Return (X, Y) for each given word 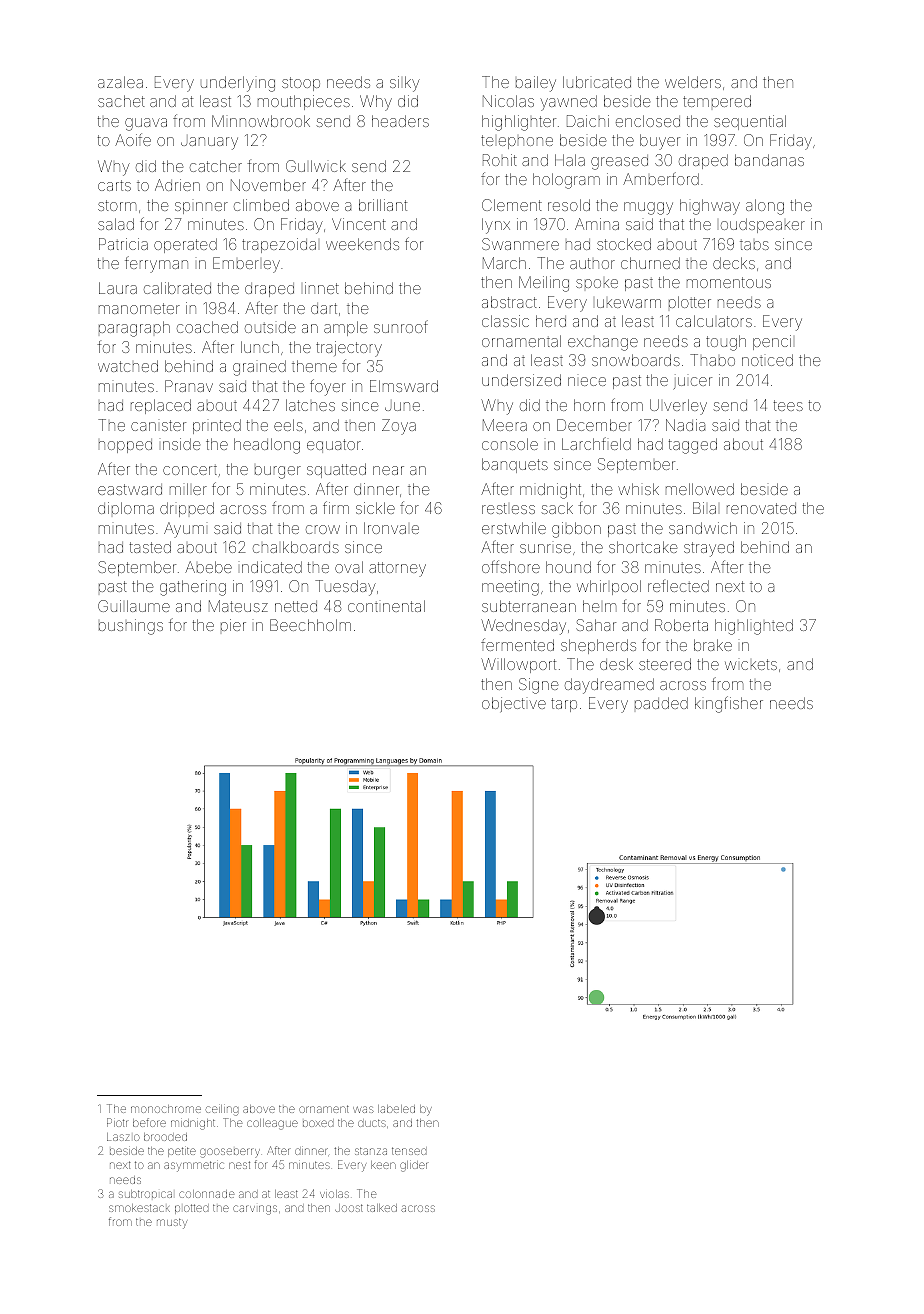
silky (405, 84)
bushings (131, 627)
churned (650, 263)
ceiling (222, 1110)
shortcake (643, 547)
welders (693, 82)
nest (239, 1165)
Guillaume (134, 606)
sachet (121, 101)
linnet (322, 288)
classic (505, 321)
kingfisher (729, 704)
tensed (409, 1151)
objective (514, 704)
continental (386, 606)
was (363, 1109)
